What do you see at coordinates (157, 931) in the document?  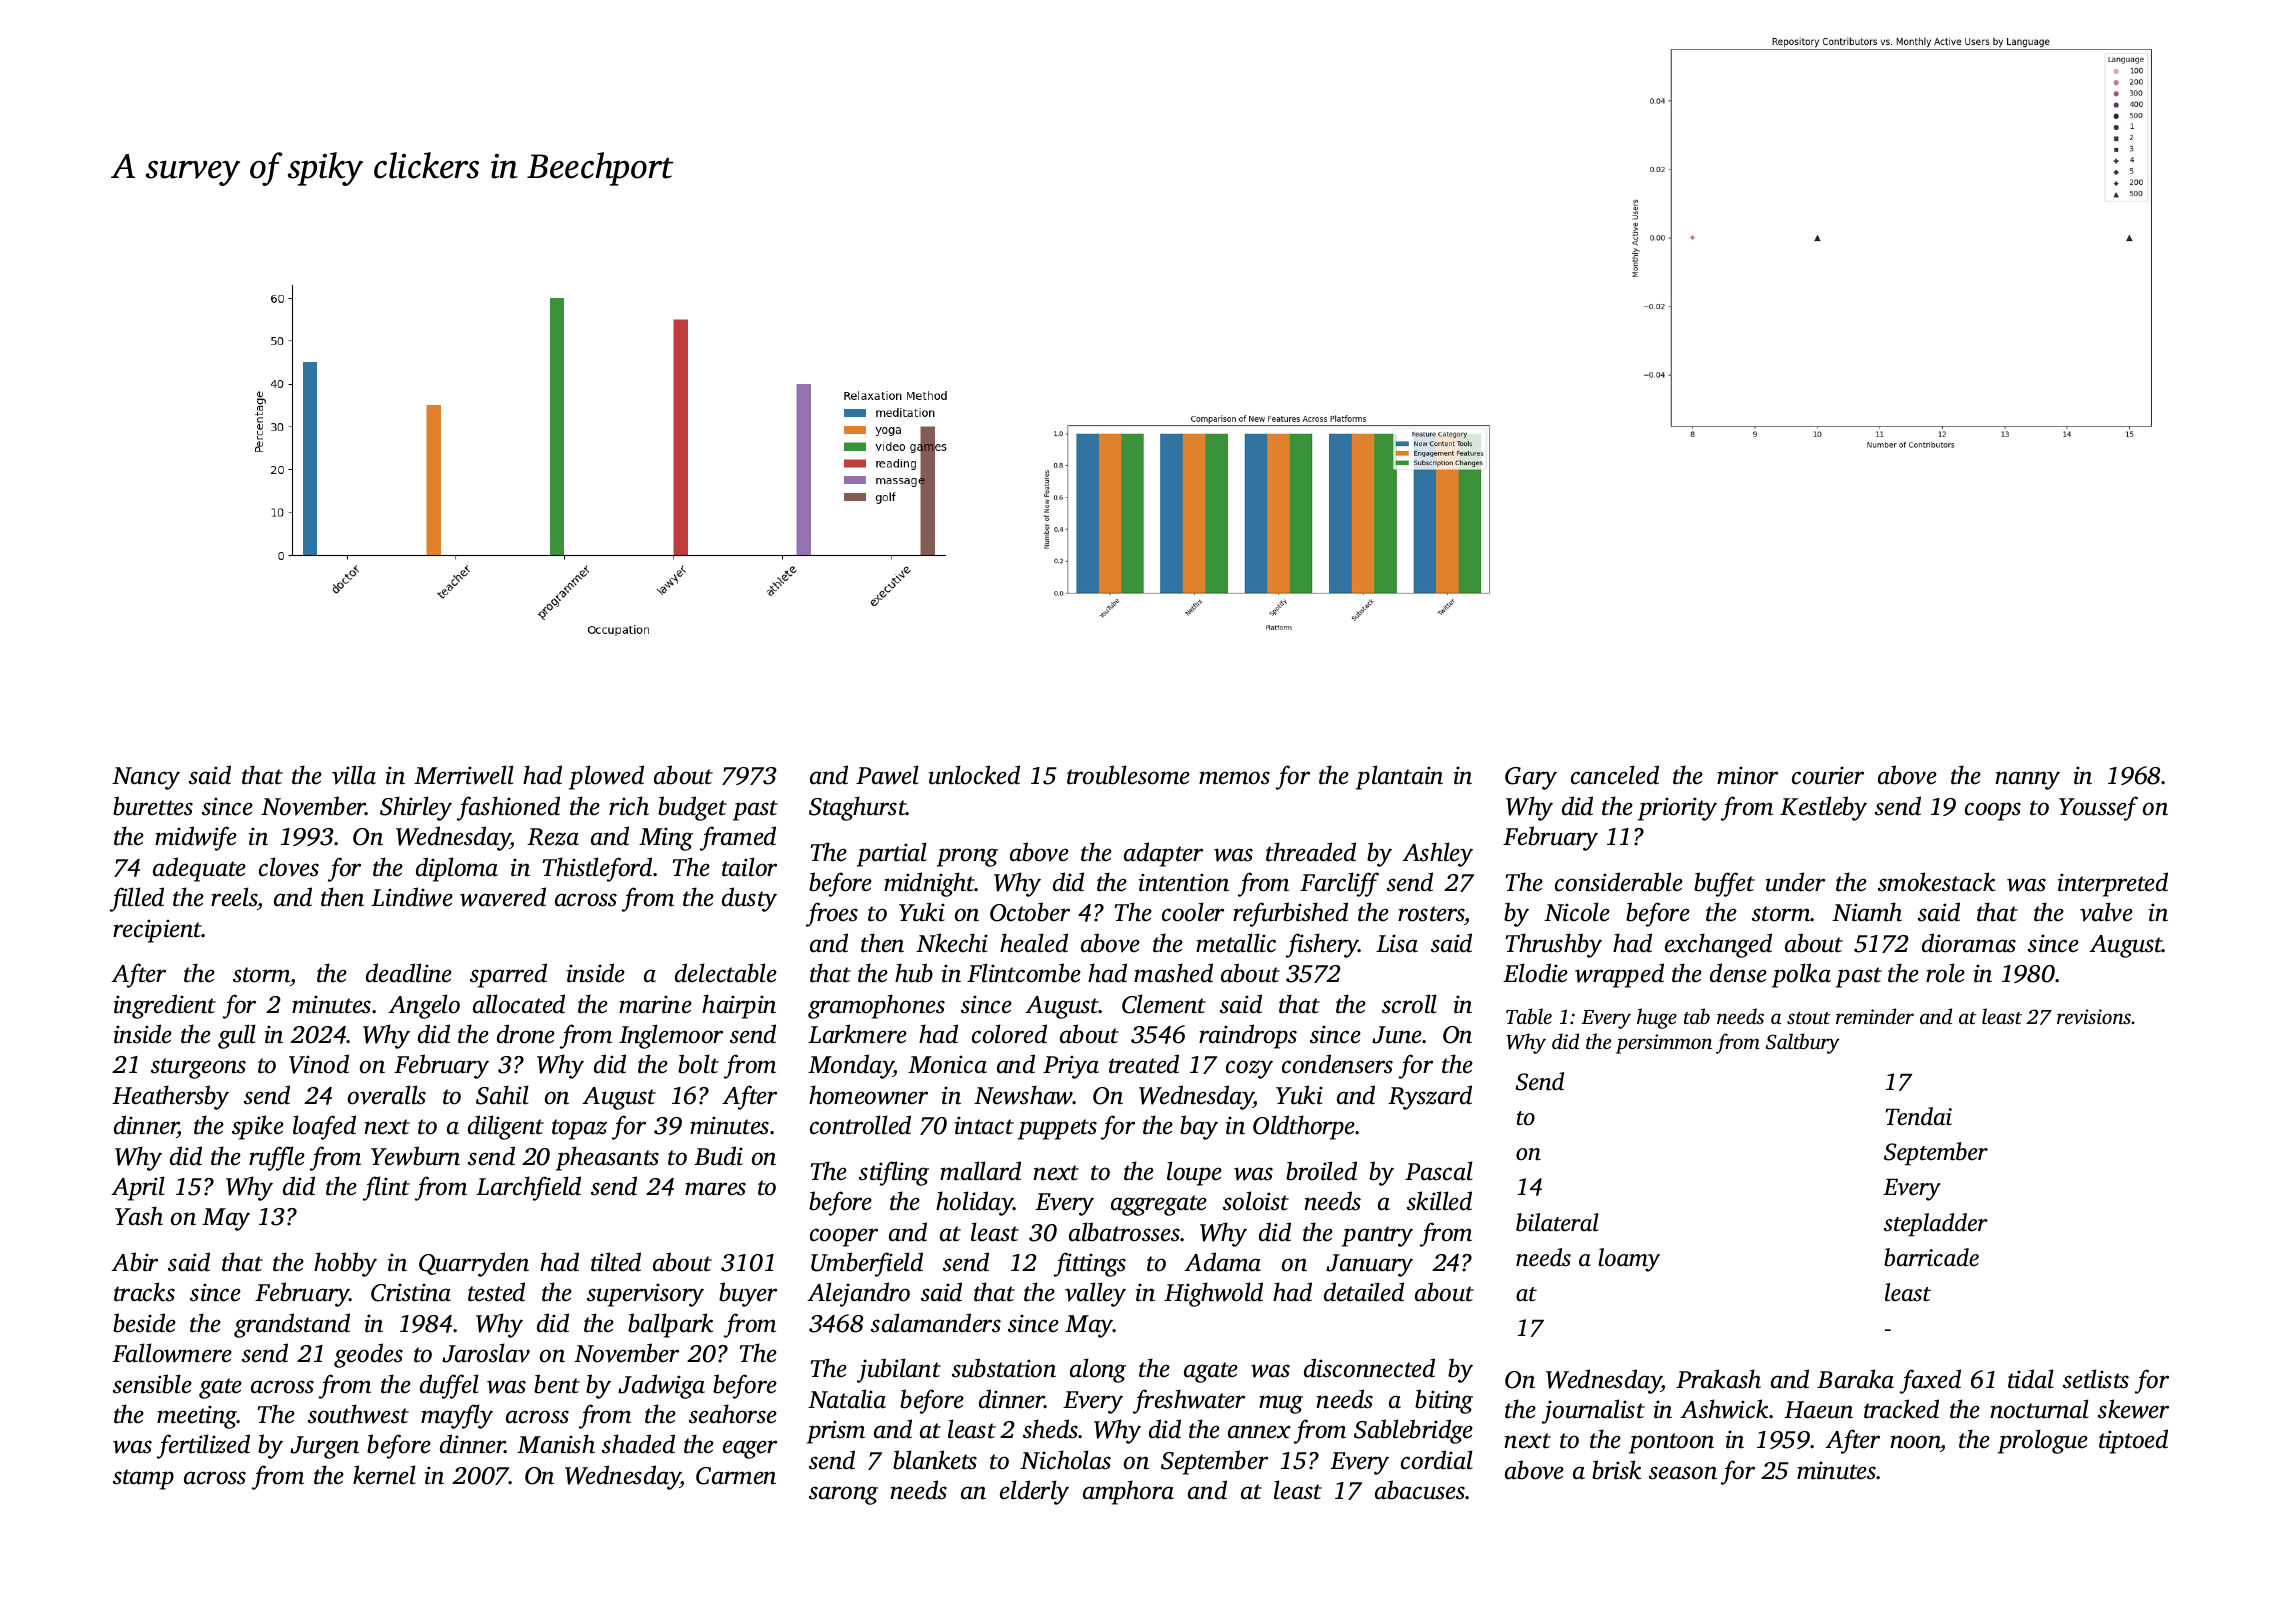 I see `recipient` at bounding box center [157, 931].
